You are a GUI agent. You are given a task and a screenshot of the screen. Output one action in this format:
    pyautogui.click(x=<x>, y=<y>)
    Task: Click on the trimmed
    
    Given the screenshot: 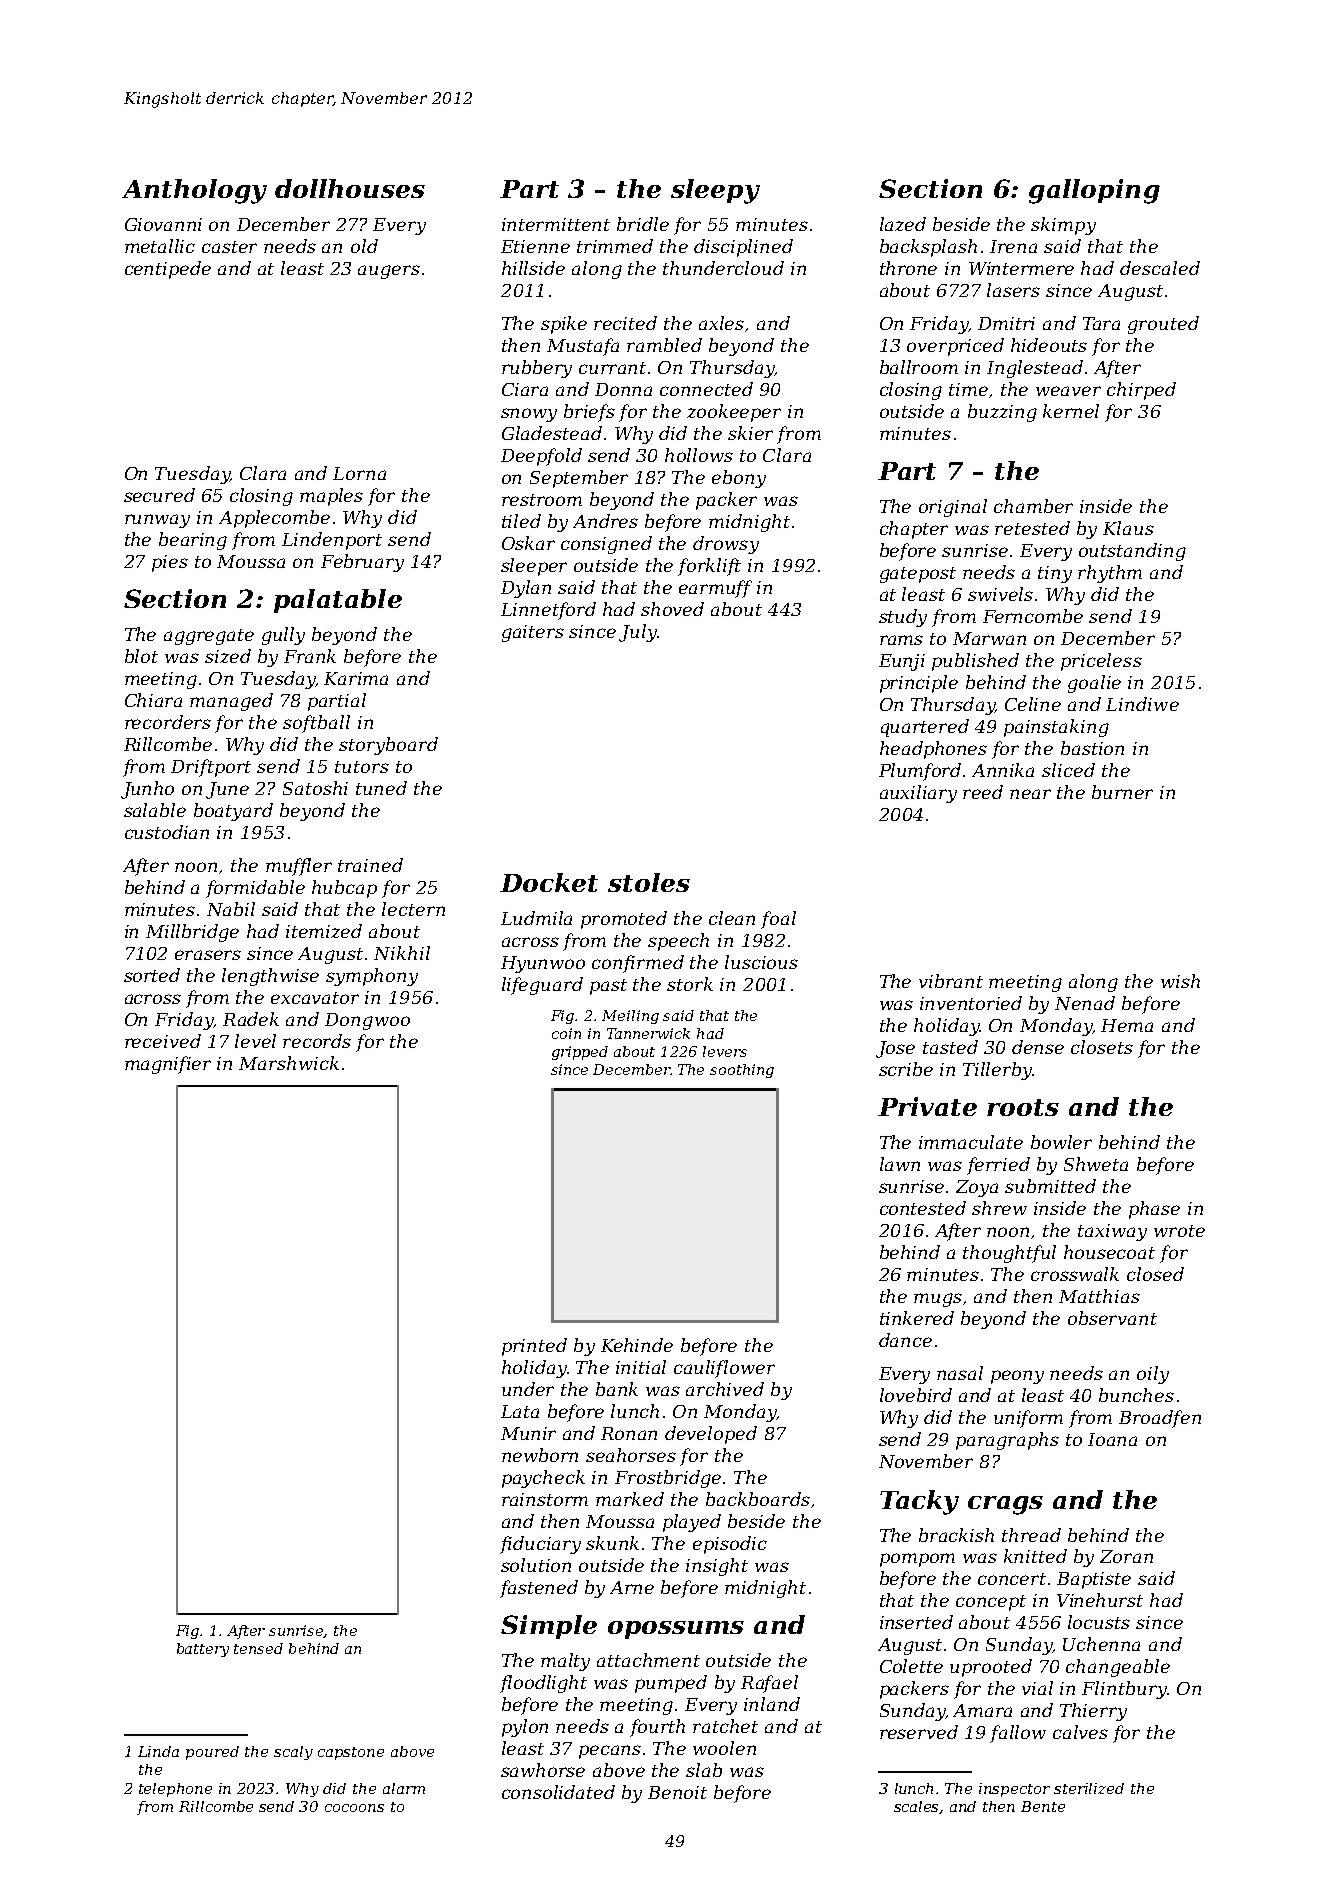 What is the action you would take?
    pyautogui.click(x=615, y=246)
